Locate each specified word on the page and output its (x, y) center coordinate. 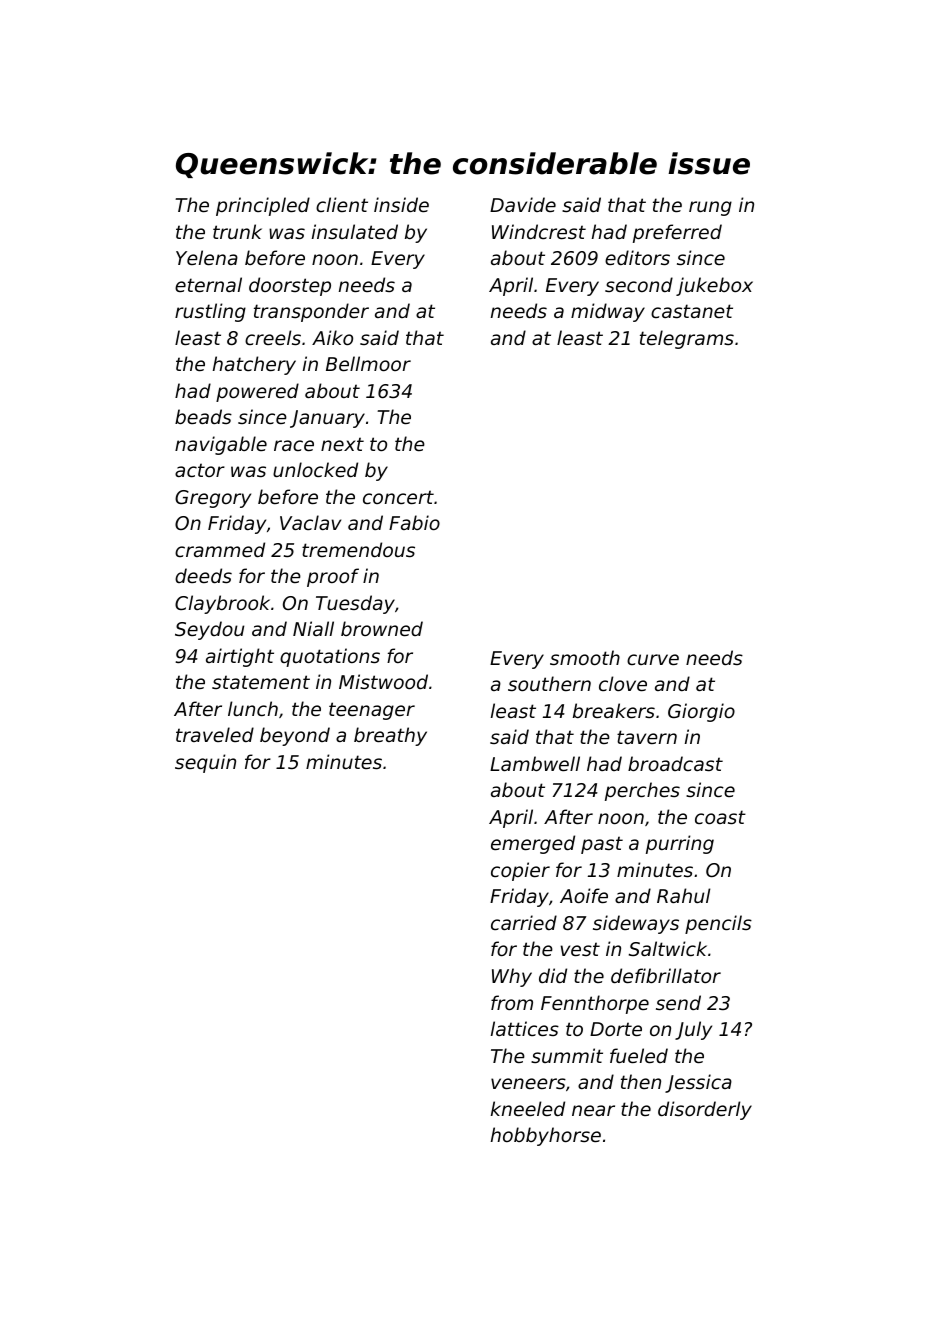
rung (710, 208)
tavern (647, 737)
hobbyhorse (546, 1136)
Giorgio (701, 712)
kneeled (528, 1108)
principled (263, 206)
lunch (253, 708)
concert (398, 497)
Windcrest (539, 231)
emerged (533, 844)
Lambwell (535, 763)
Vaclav (310, 522)
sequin (205, 763)
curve (653, 659)
